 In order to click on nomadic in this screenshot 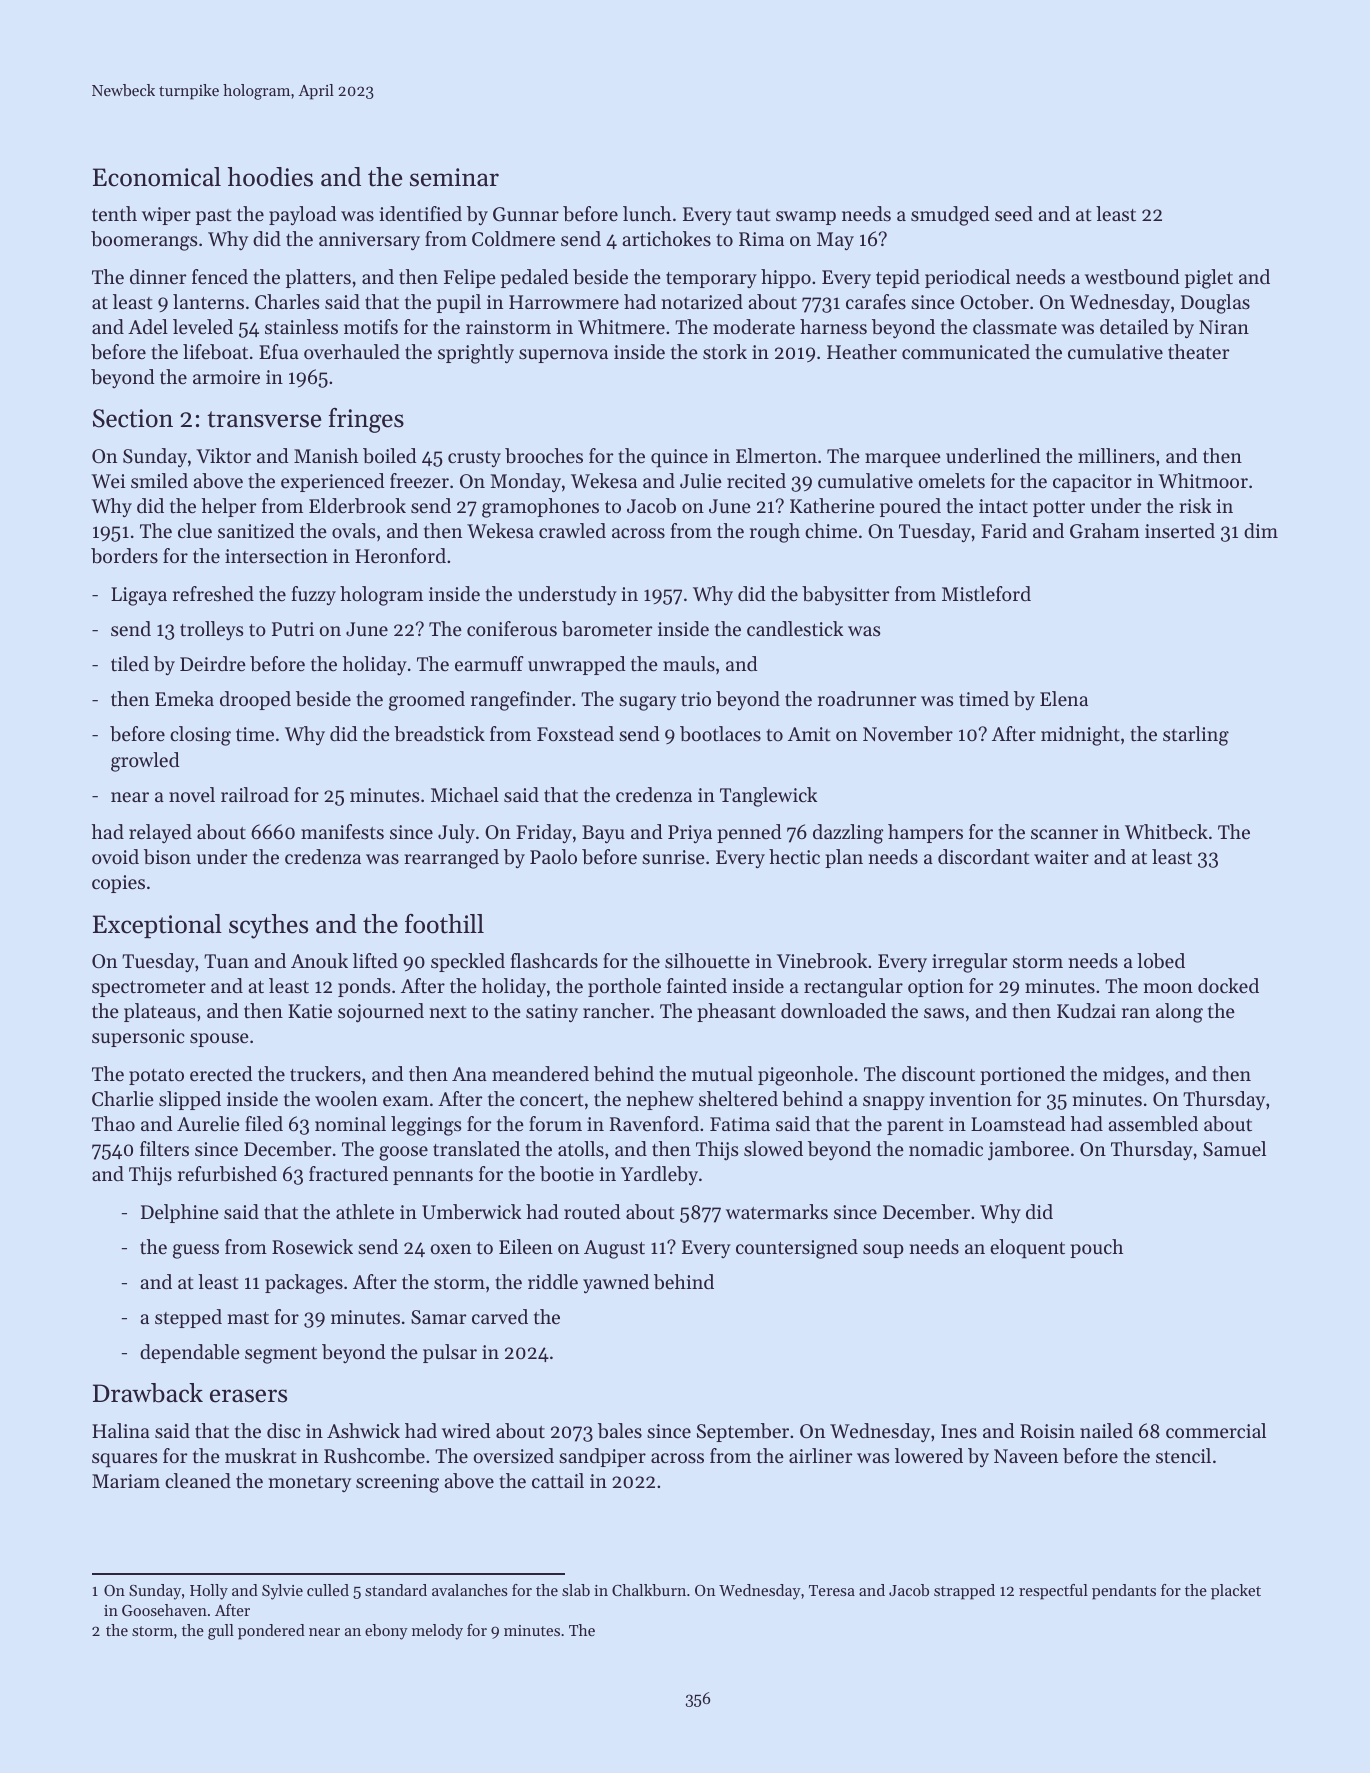, I will do `click(946, 1149)`.
